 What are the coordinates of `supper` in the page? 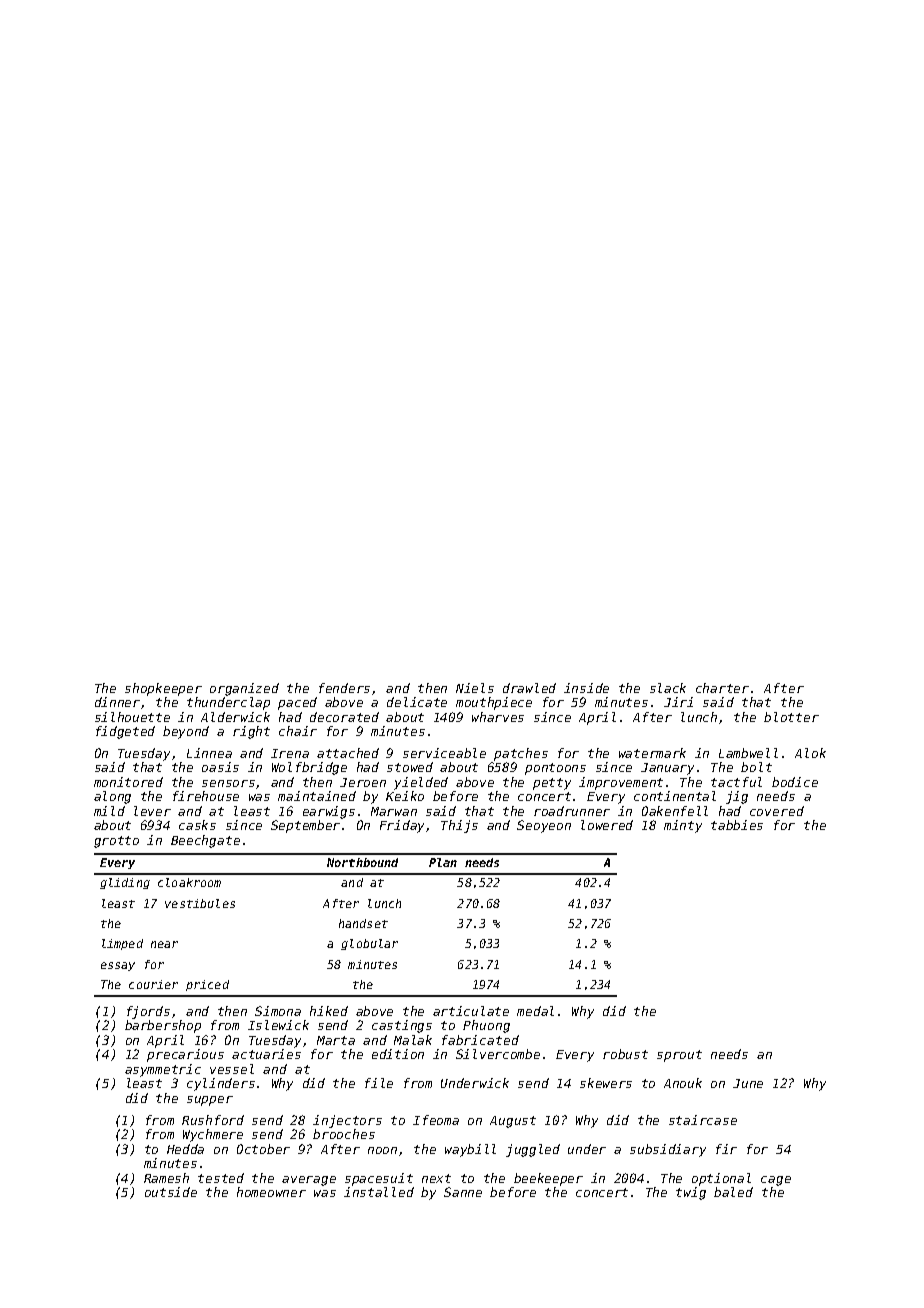 It's located at (210, 1101).
